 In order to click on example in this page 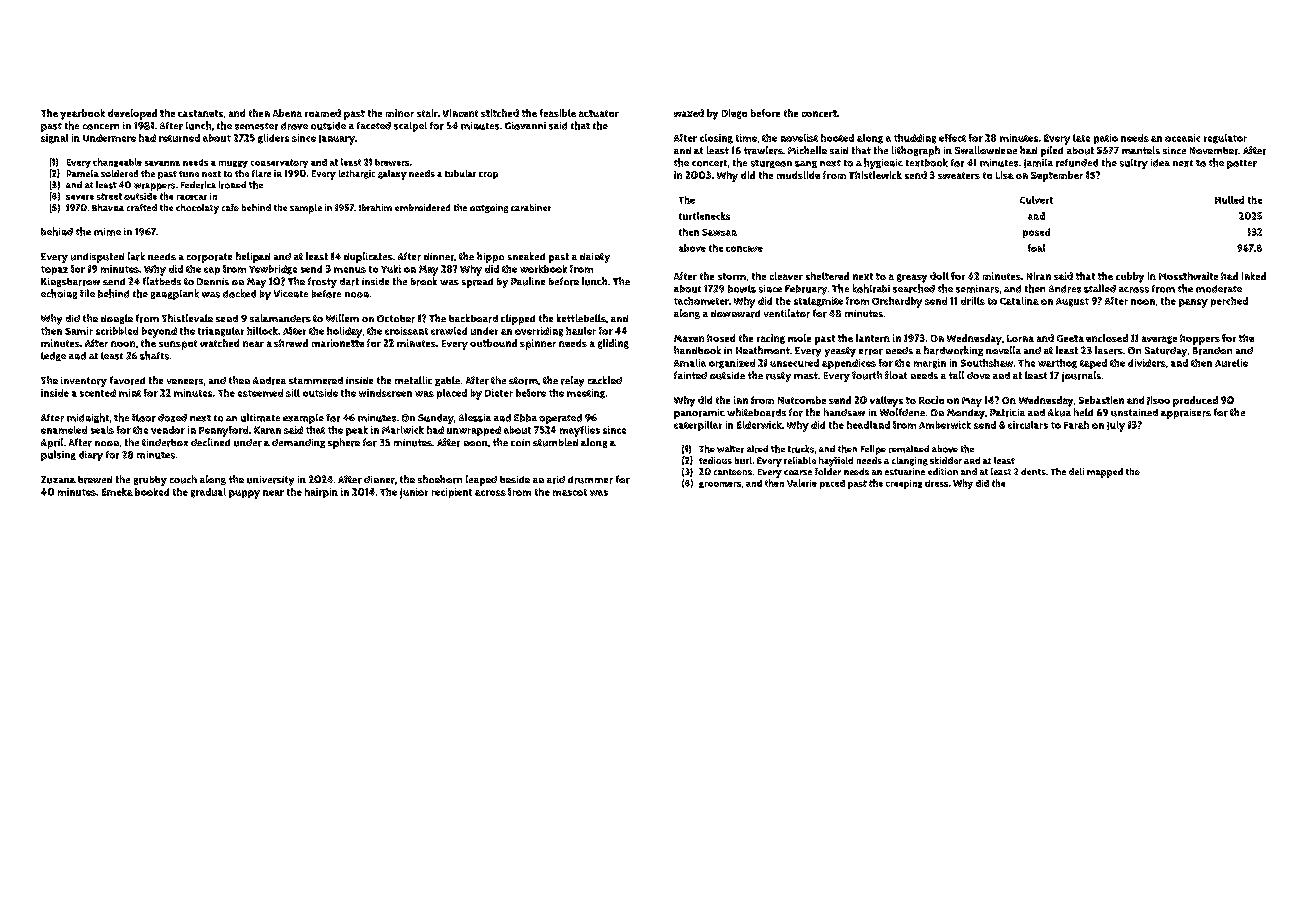, I will do `click(303, 419)`.
